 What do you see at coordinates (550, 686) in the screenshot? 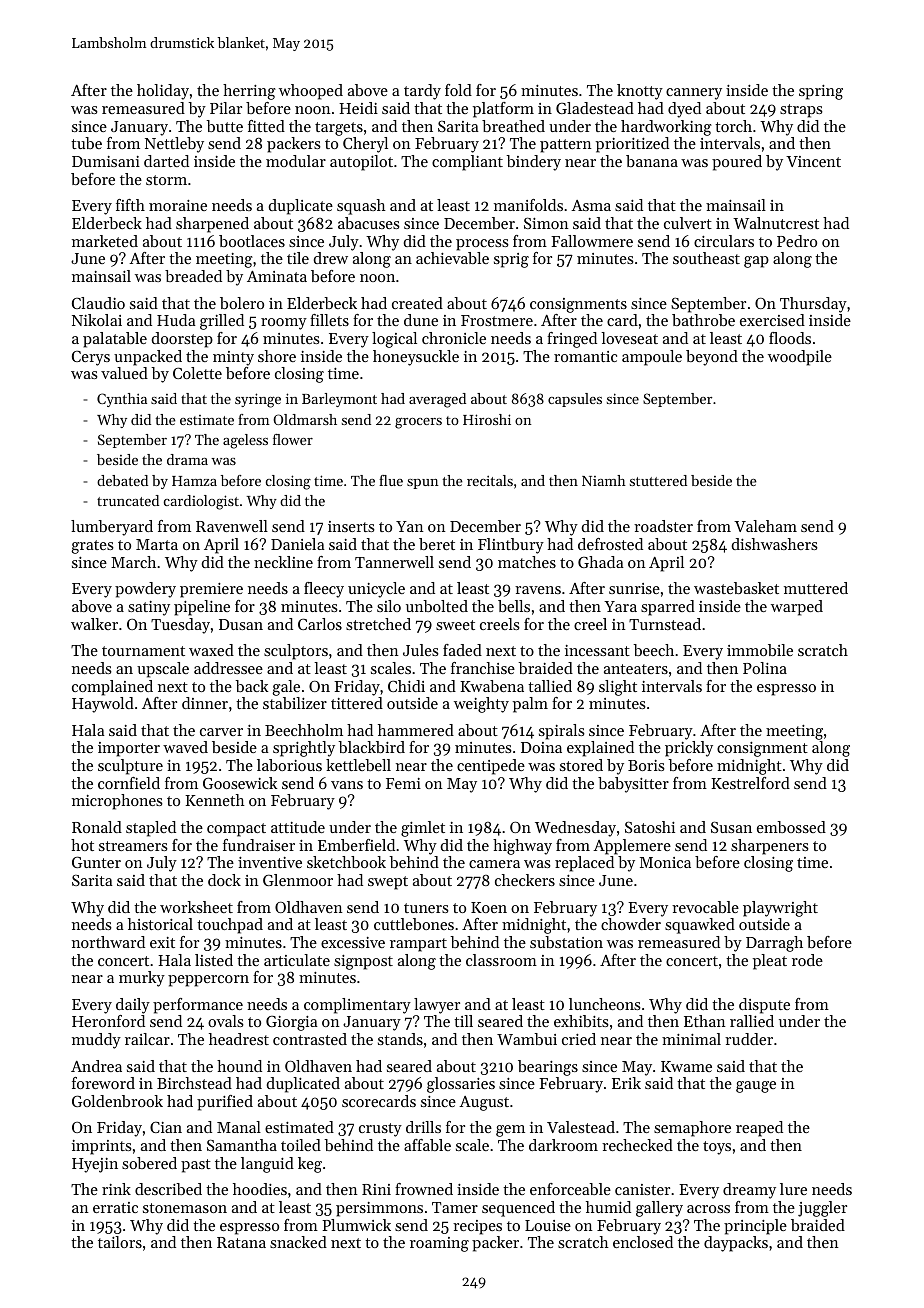
I see `tallied` at bounding box center [550, 686].
